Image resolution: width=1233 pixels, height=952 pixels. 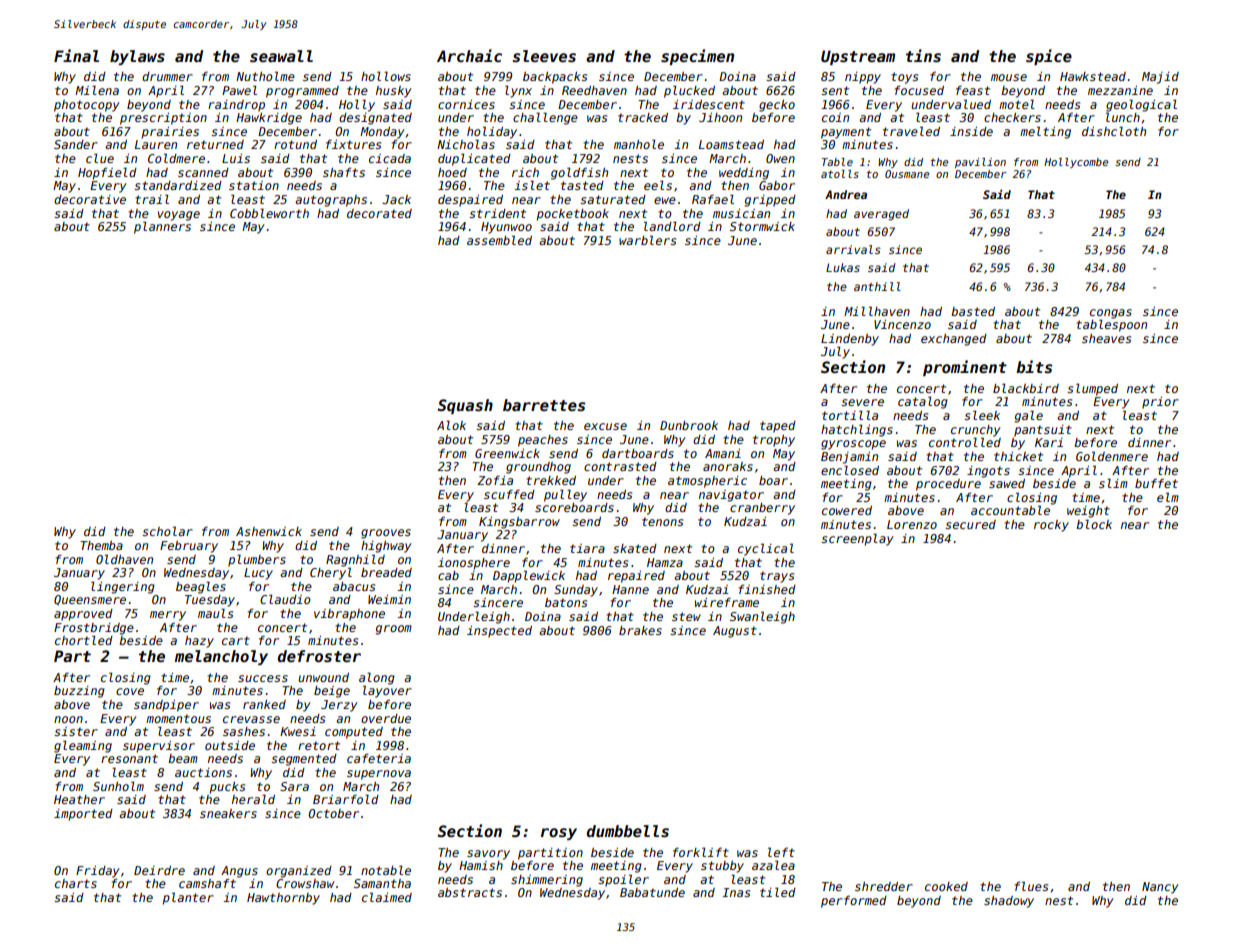 I want to click on Squash, so click(x=465, y=406).
